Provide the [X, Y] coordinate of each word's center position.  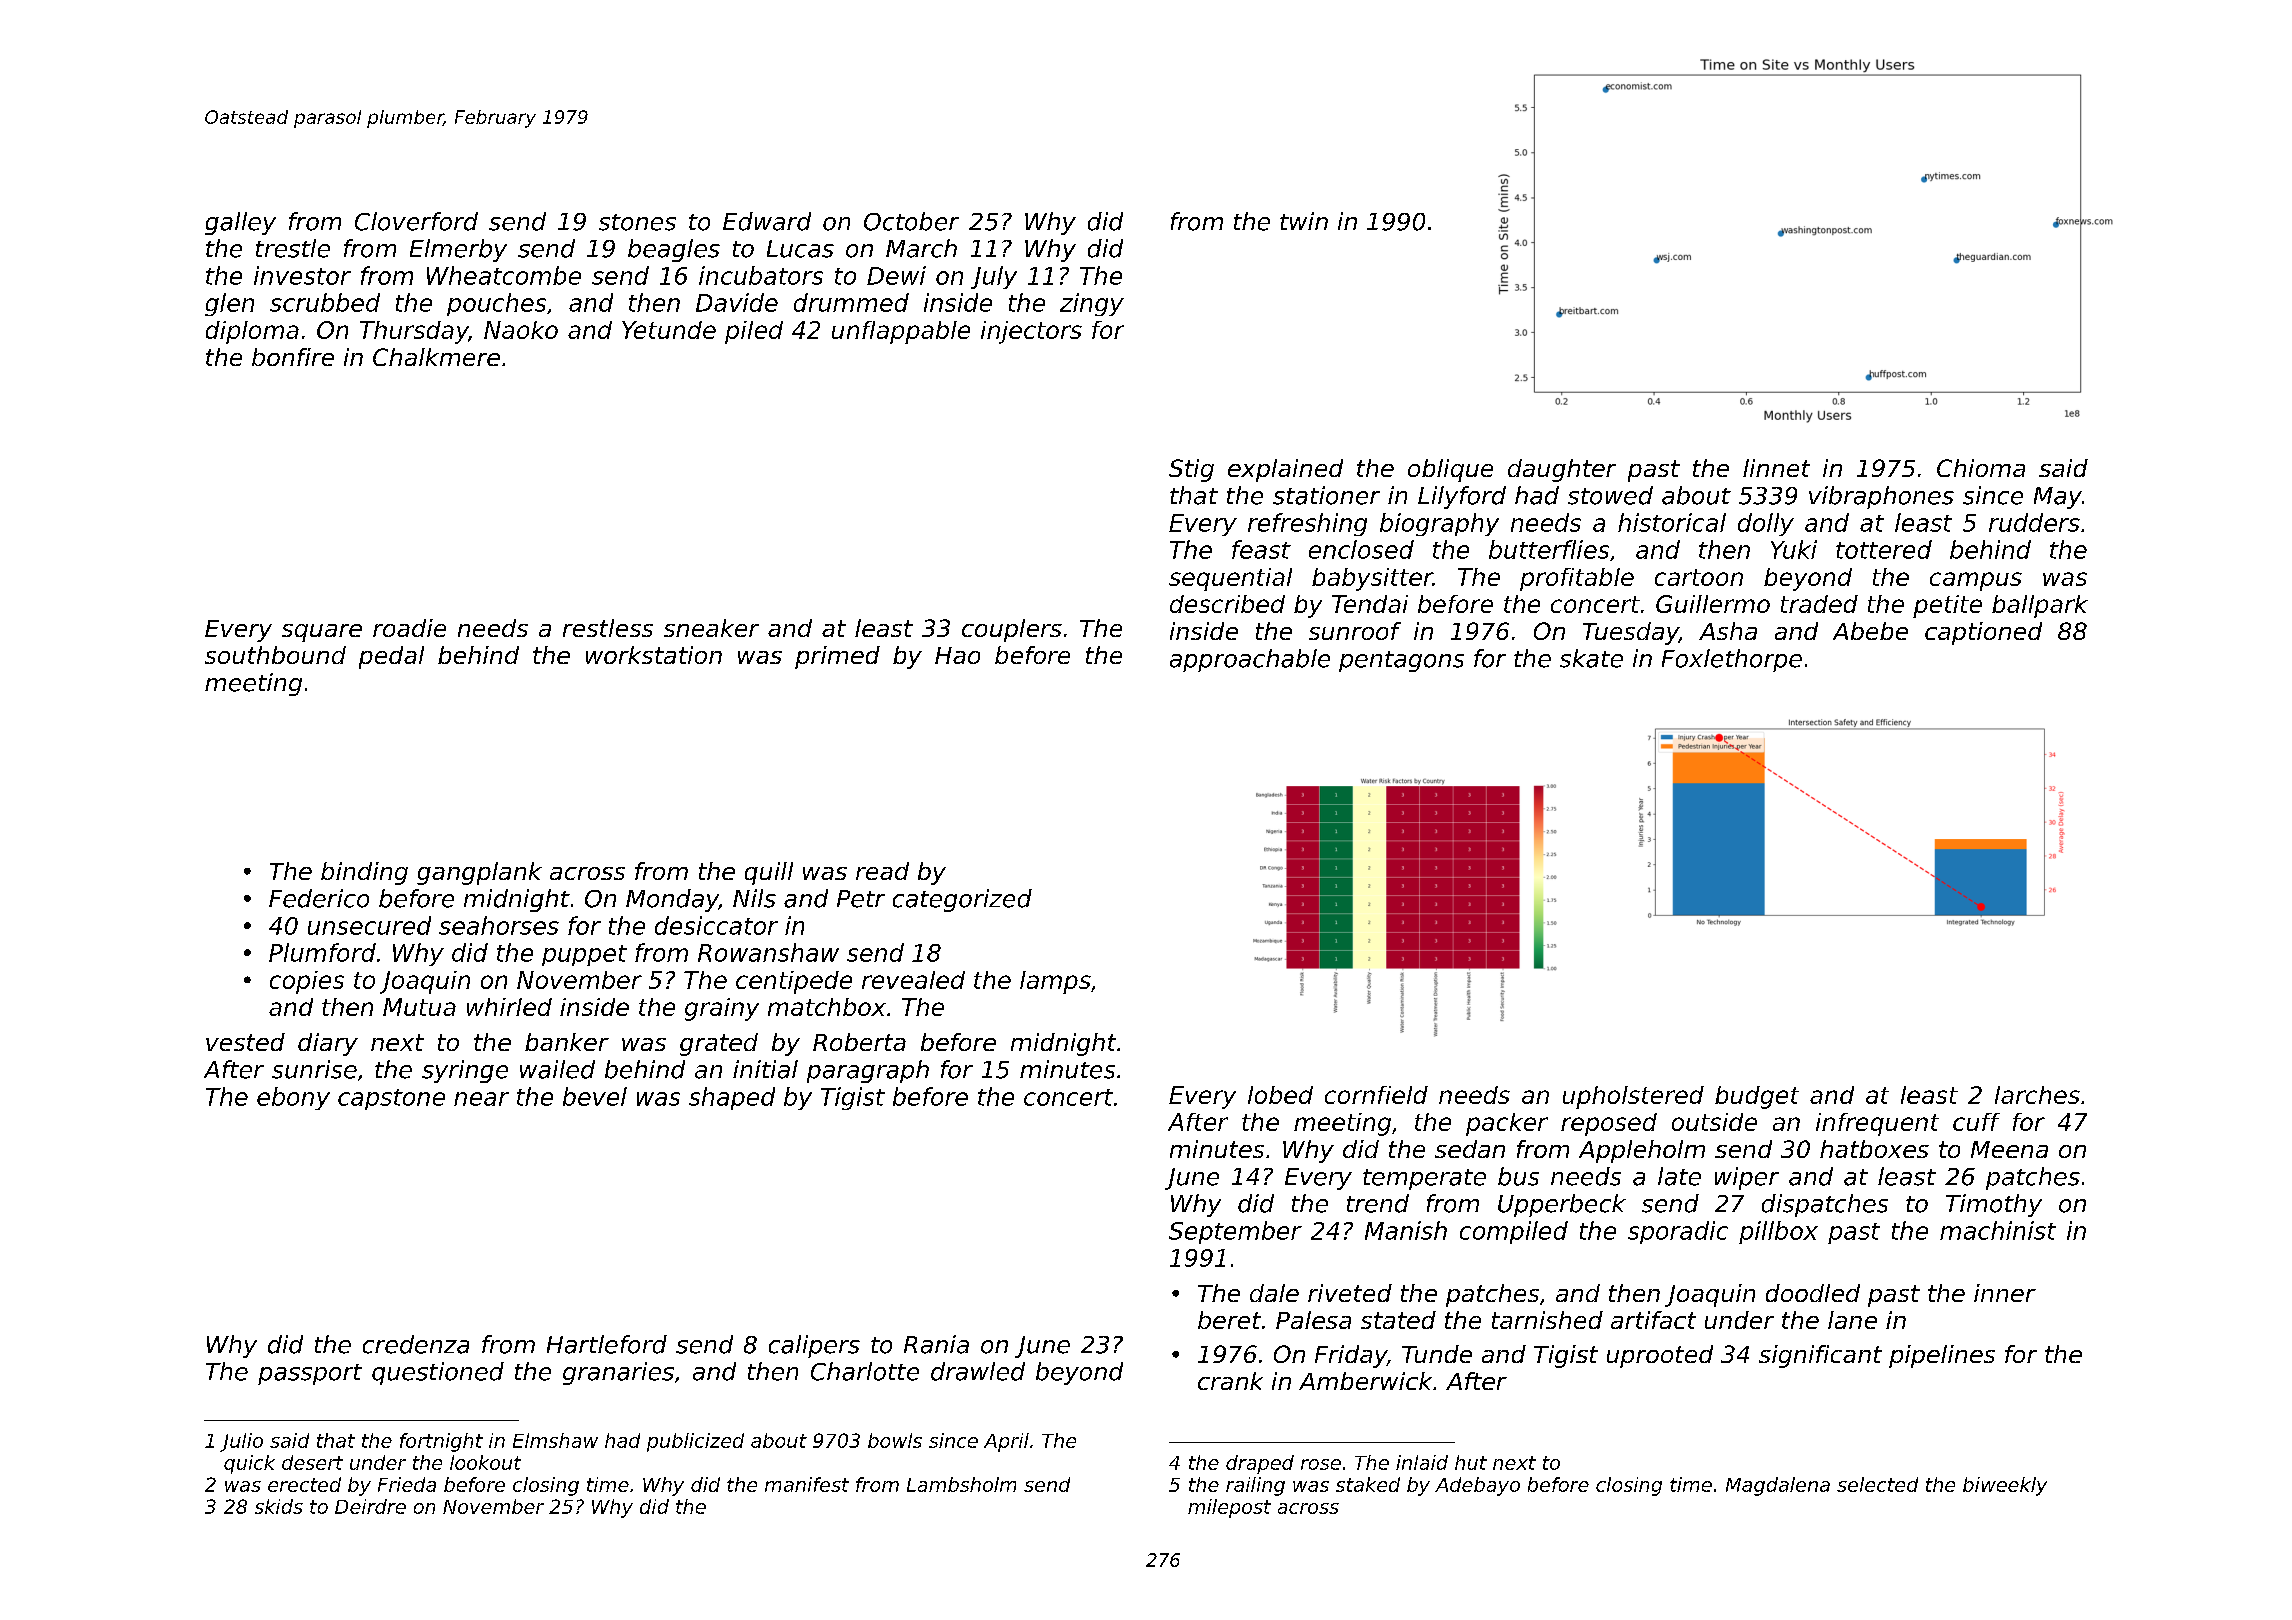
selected [1877, 1484]
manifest [807, 1484]
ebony [293, 1098]
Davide [737, 302]
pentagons [1401, 661]
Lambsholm [961, 1484]
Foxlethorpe [1732, 660]
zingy [1092, 304]
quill [769, 873]
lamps [1055, 982]
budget [1757, 1097]
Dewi [896, 275]
